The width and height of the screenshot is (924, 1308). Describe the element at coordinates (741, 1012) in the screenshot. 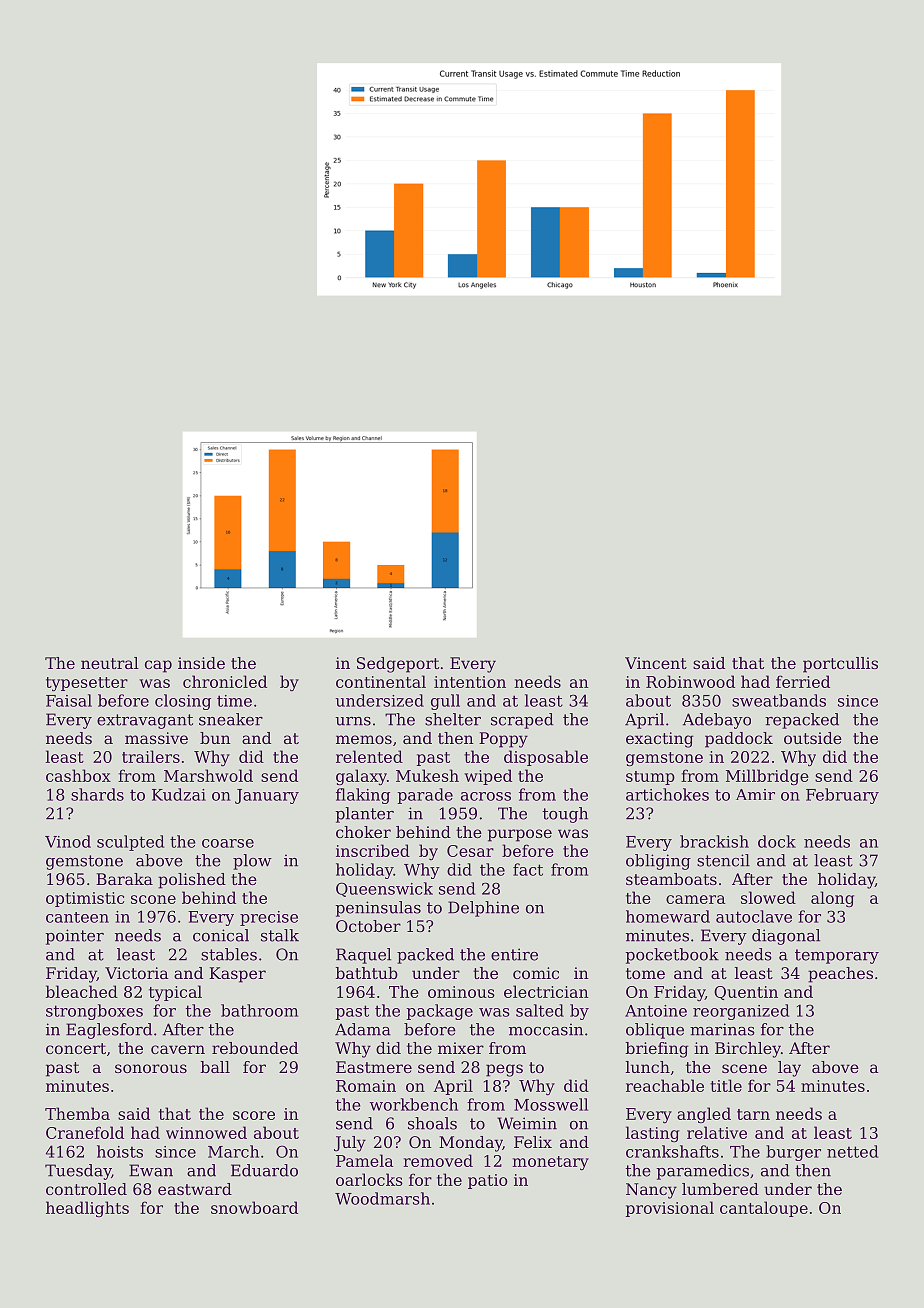

I see `reorganized` at that location.
